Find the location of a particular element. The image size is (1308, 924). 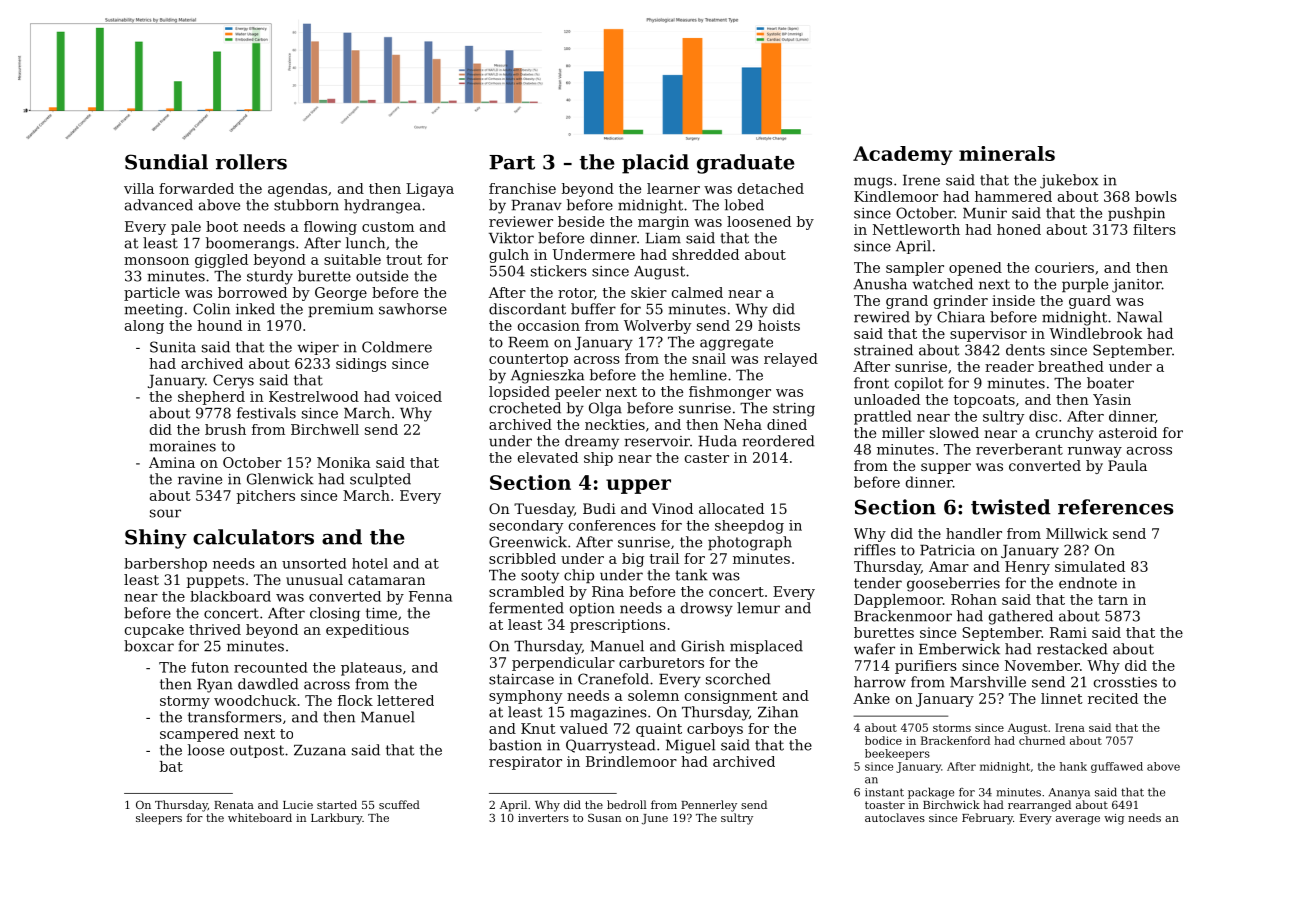

Pranav is located at coordinates (537, 205).
